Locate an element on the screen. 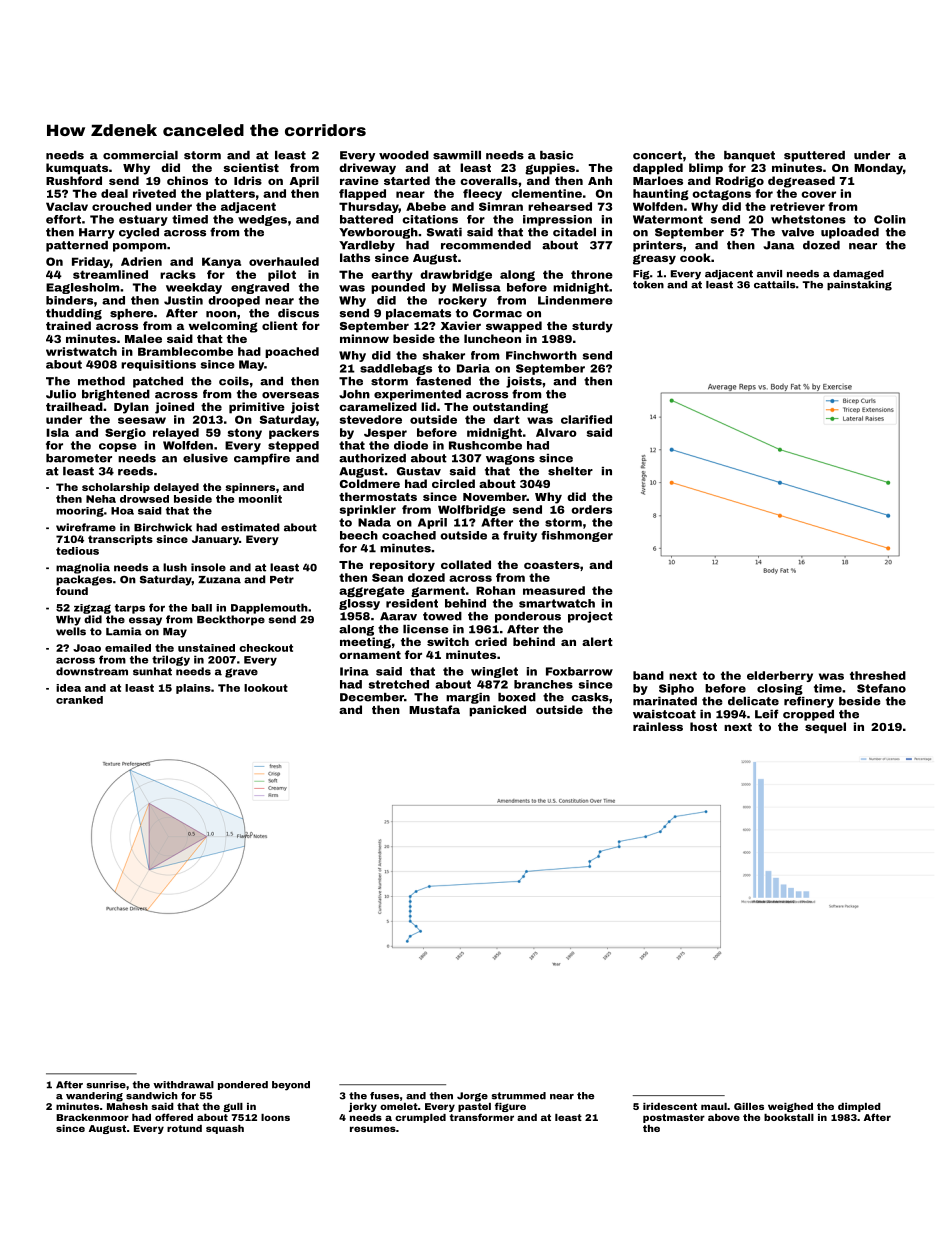  basic is located at coordinates (556, 155).
